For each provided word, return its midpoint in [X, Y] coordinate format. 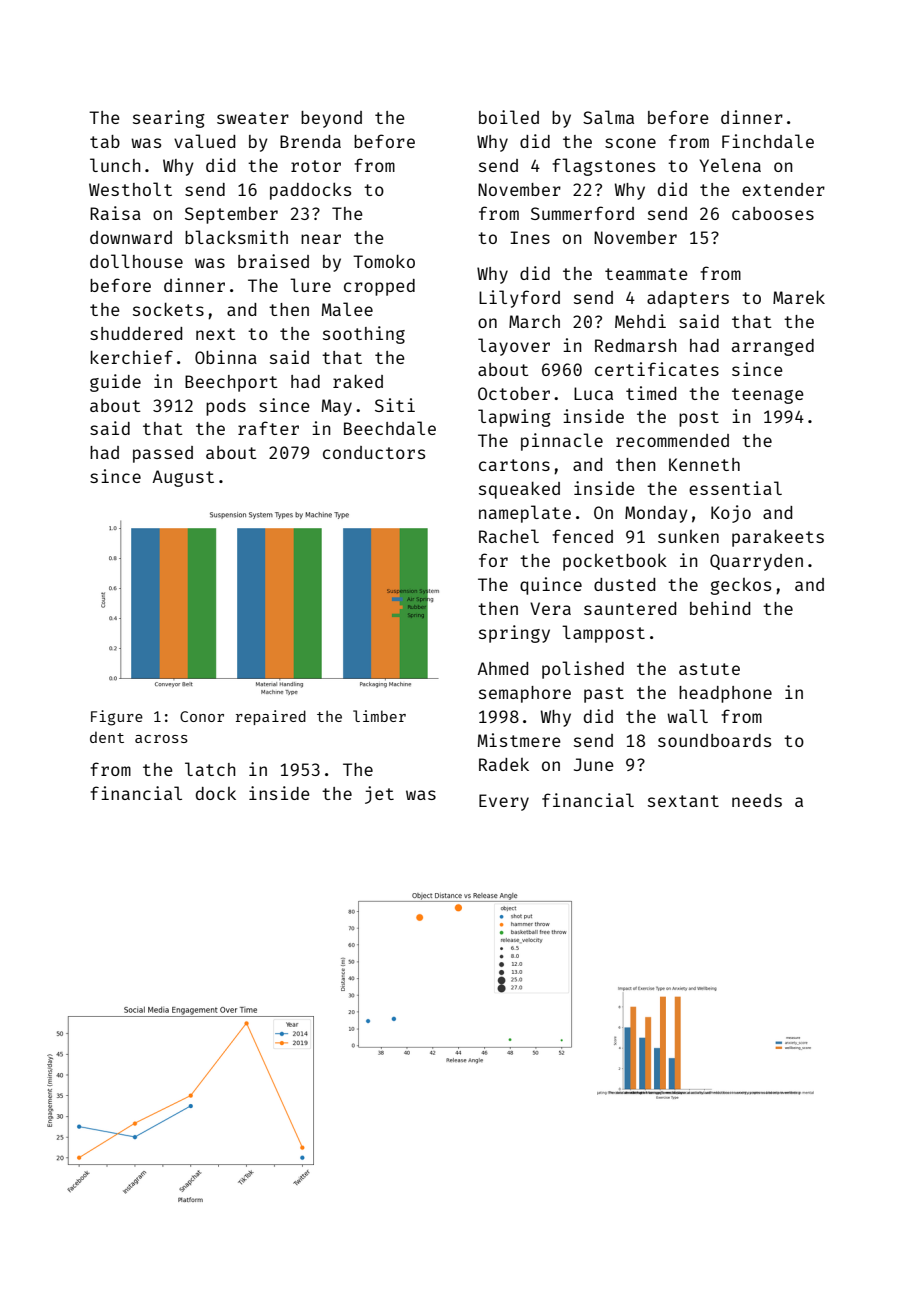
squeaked [519, 490]
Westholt [130, 189]
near [321, 239]
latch [210, 769]
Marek [799, 297]
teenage [768, 396]
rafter [268, 428]
